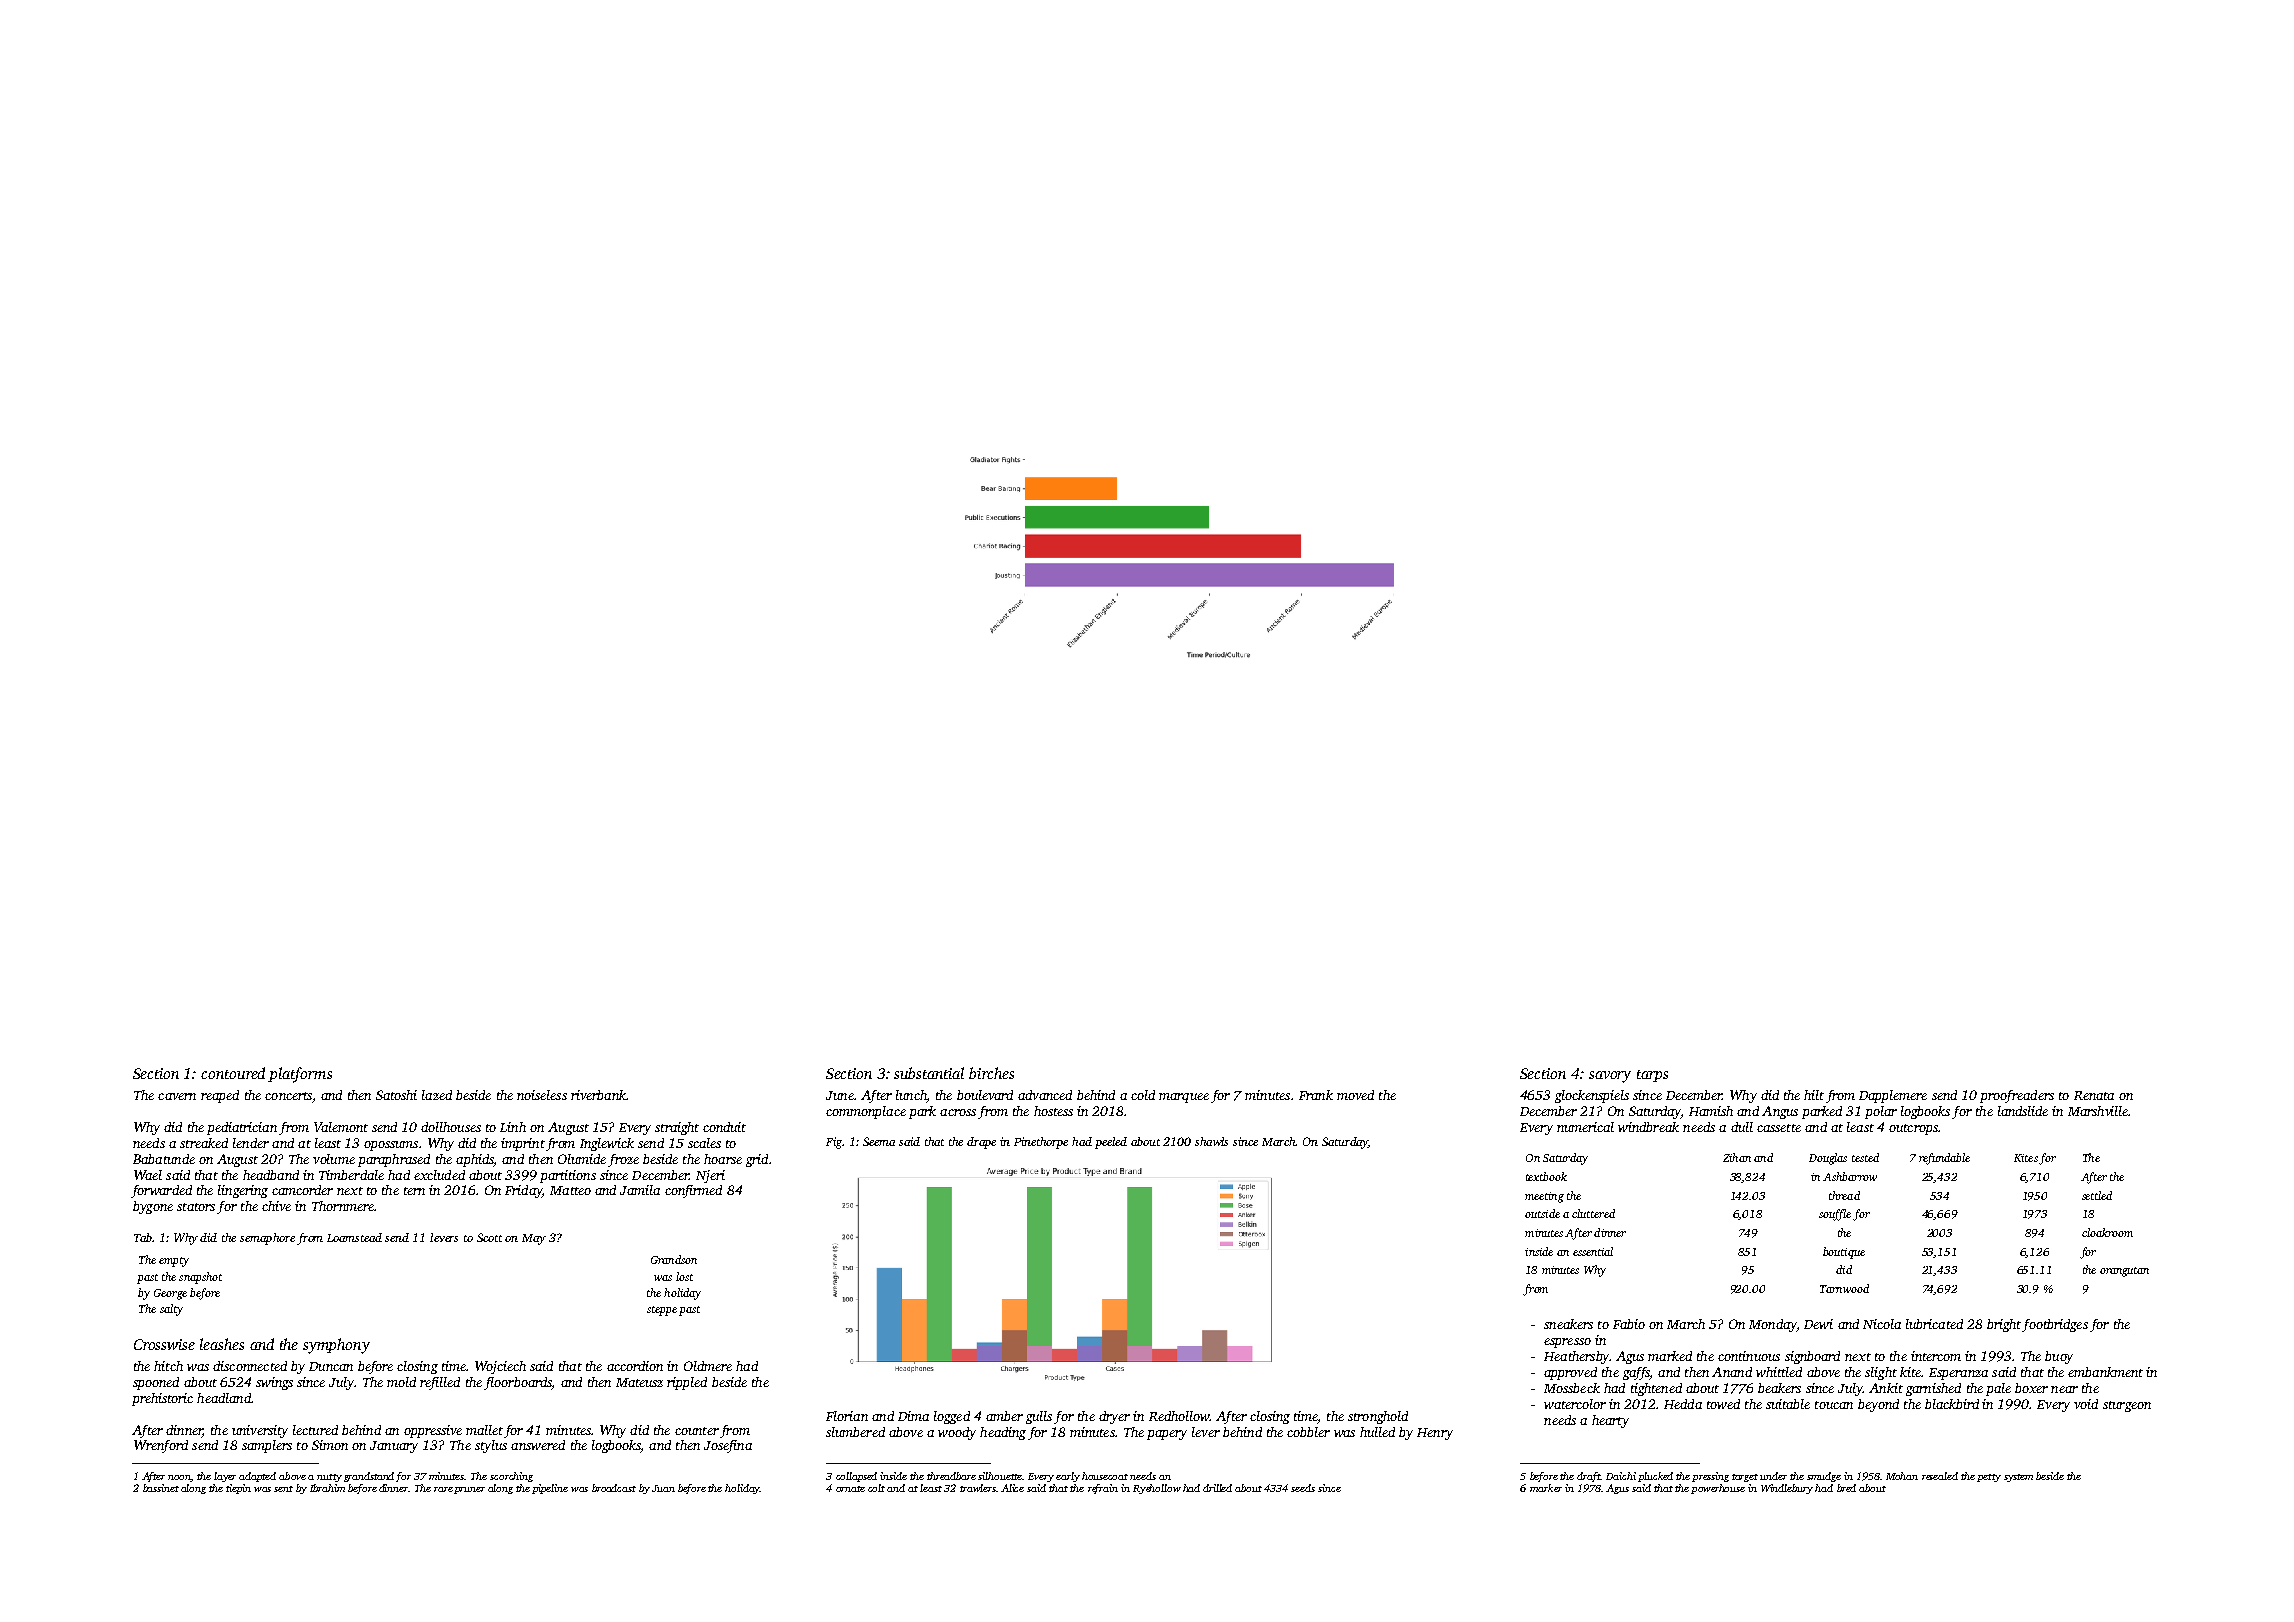 This screenshot has height=1622, width=2294. I want to click on tarps, so click(1652, 1076).
